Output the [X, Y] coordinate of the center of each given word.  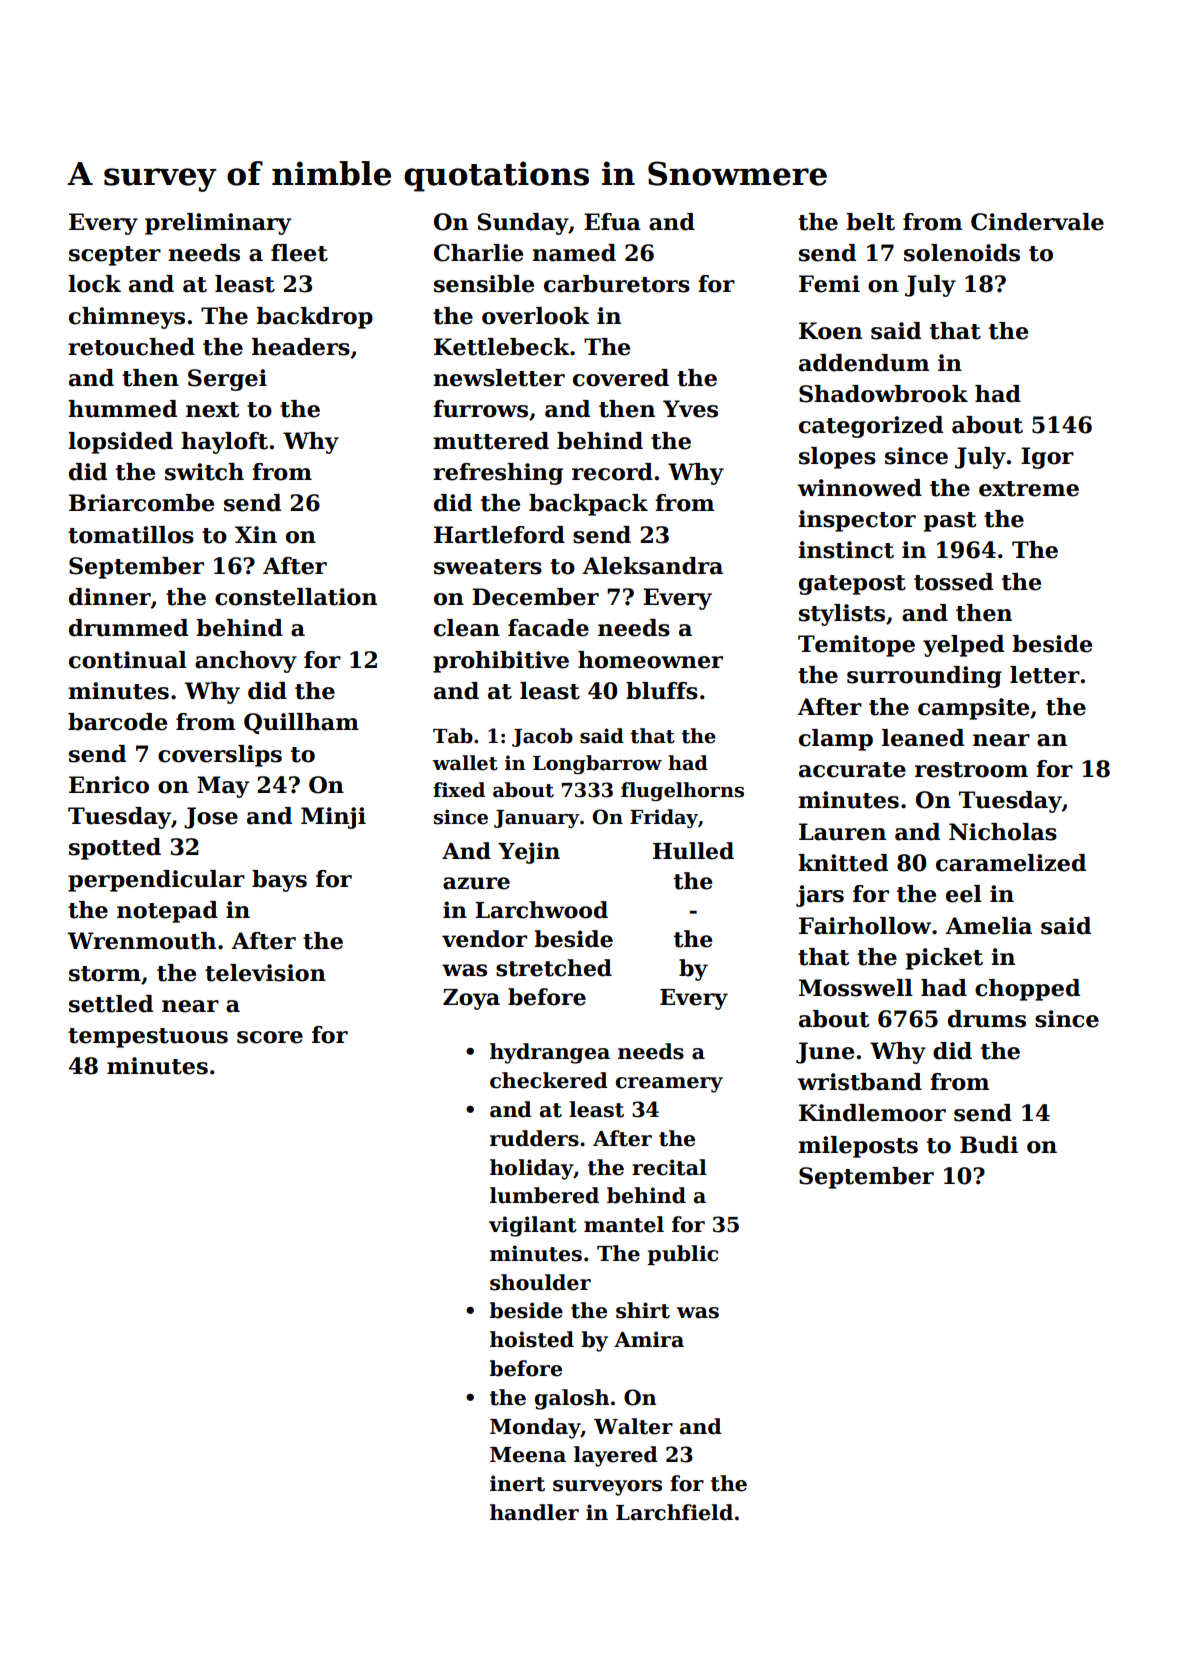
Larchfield [674, 1512]
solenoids [962, 253]
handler [534, 1512]
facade [548, 628]
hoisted [532, 1339]
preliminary [218, 224]
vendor [484, 939]
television [265, 973]
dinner [110, 597]
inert [517, 1483]
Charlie [478, 253]
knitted [843, 863]
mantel [624, 1224]
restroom [971, 770]
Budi [989, 1145]
